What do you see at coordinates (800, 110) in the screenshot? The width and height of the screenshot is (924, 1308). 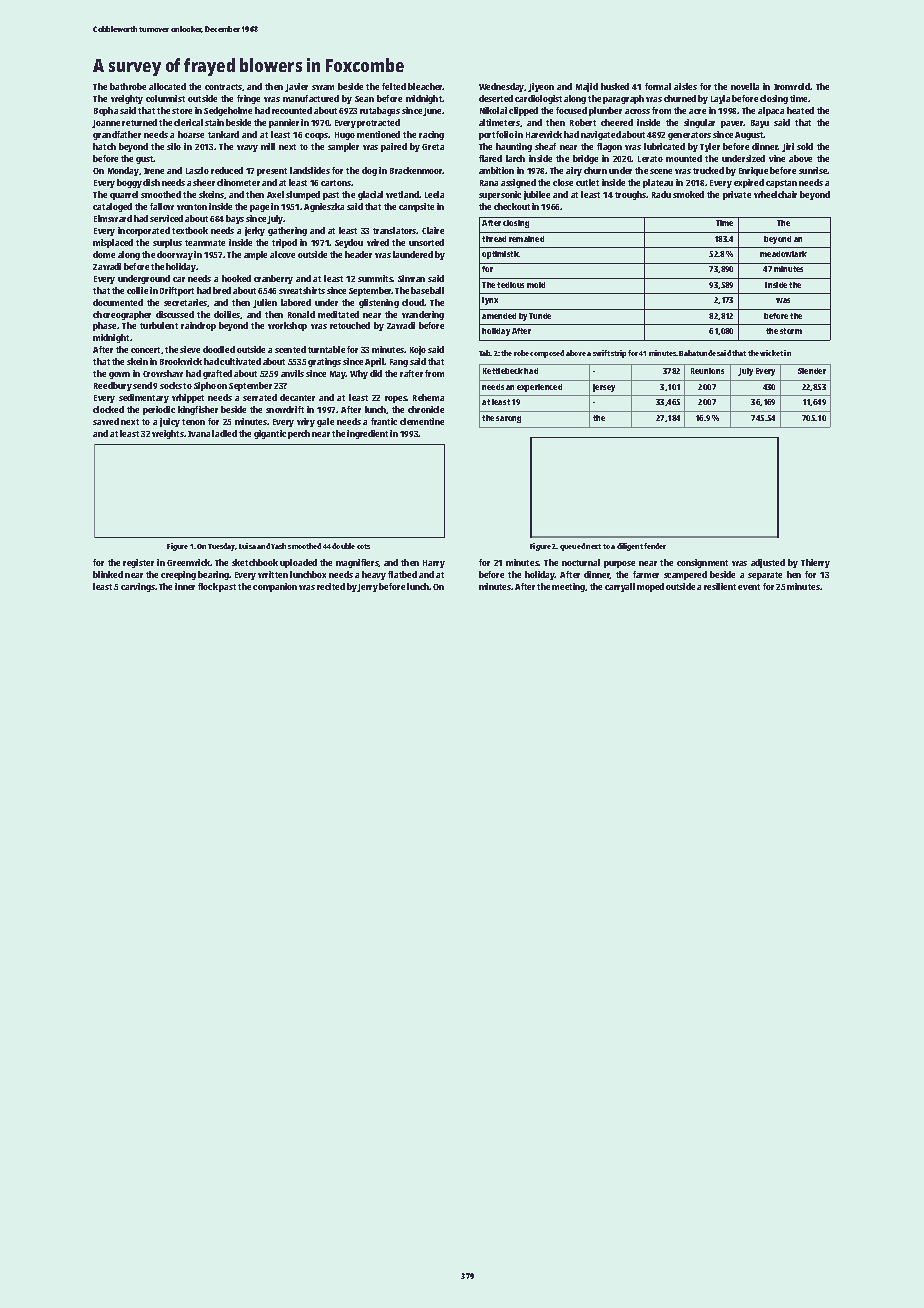 I see `heated` at bounding box center [800, 110].
